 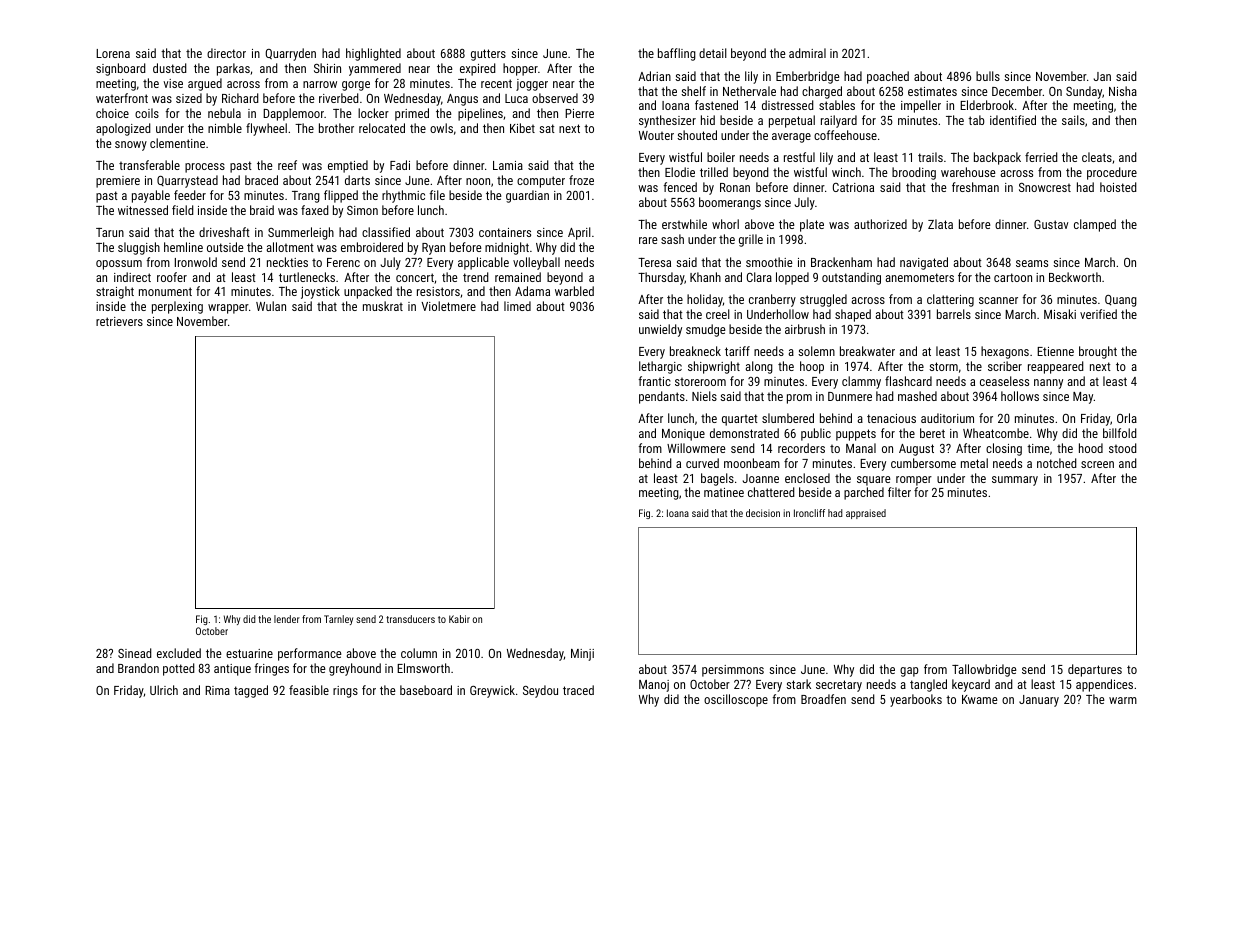 What do you see at coordinates (226, 53) in the screenshot?
I see `director` at bounding box center [226, 53].
